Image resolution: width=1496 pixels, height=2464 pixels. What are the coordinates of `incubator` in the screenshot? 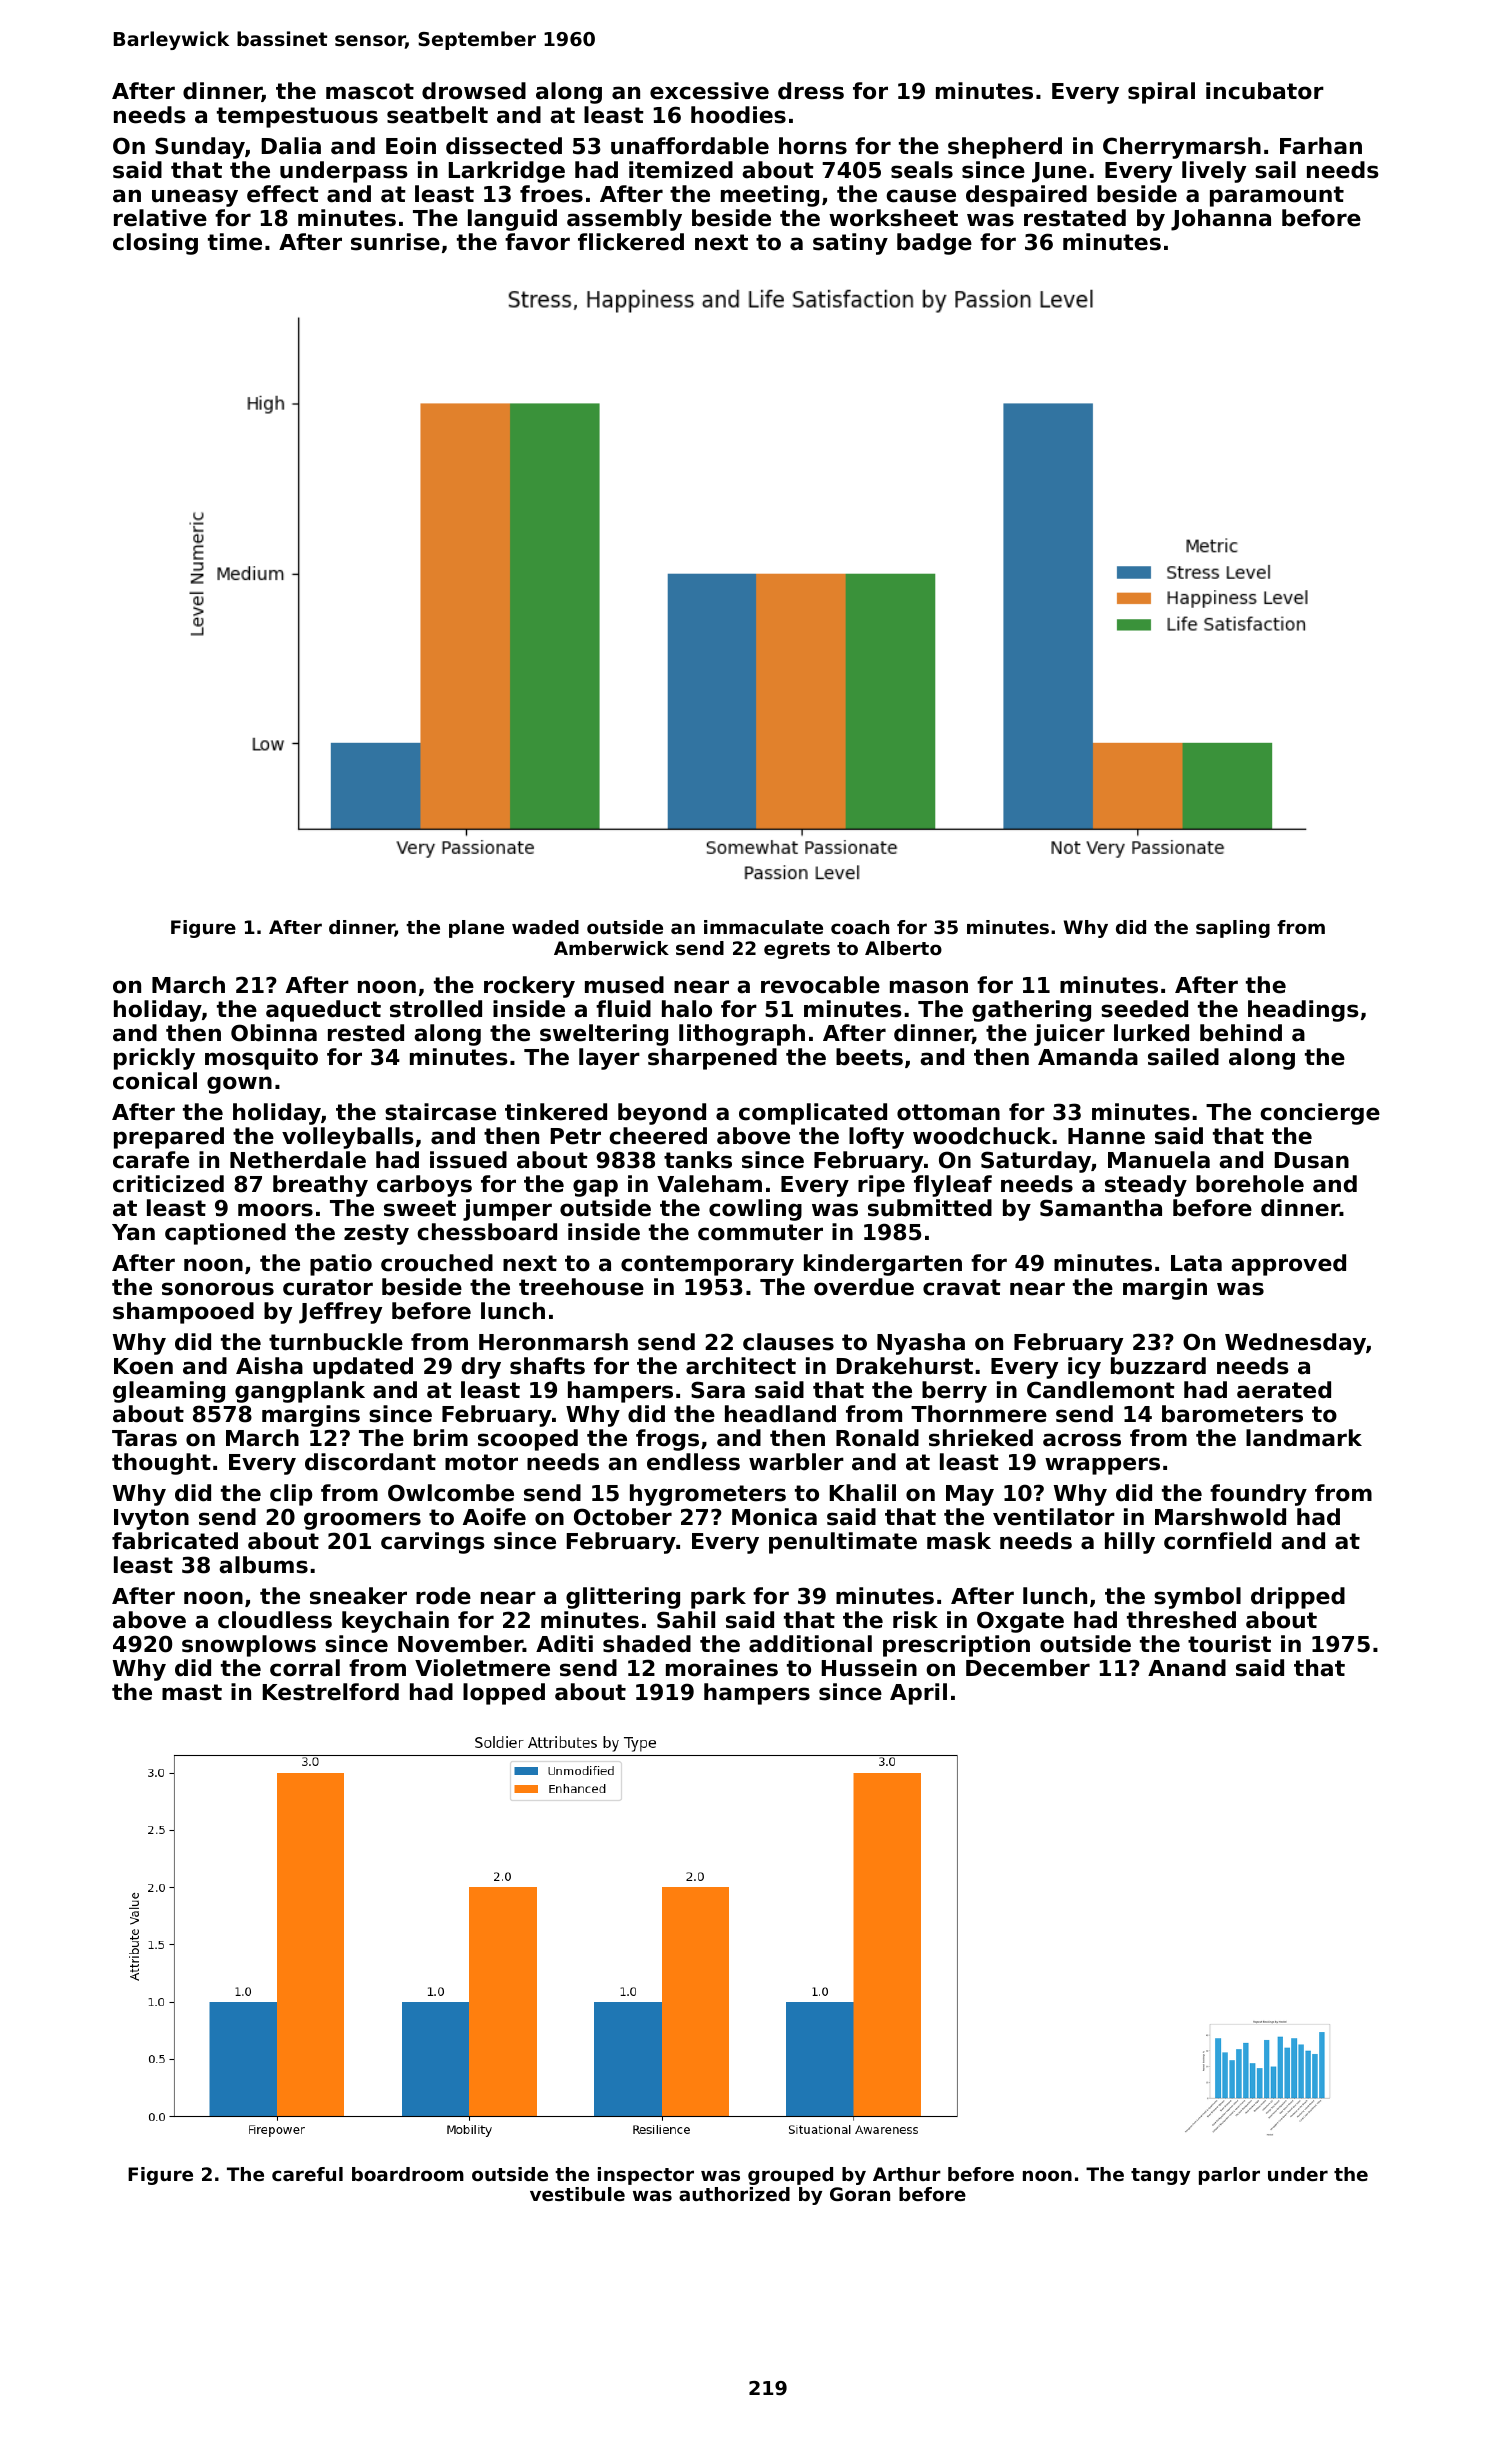 It's located at (1265, 91).
